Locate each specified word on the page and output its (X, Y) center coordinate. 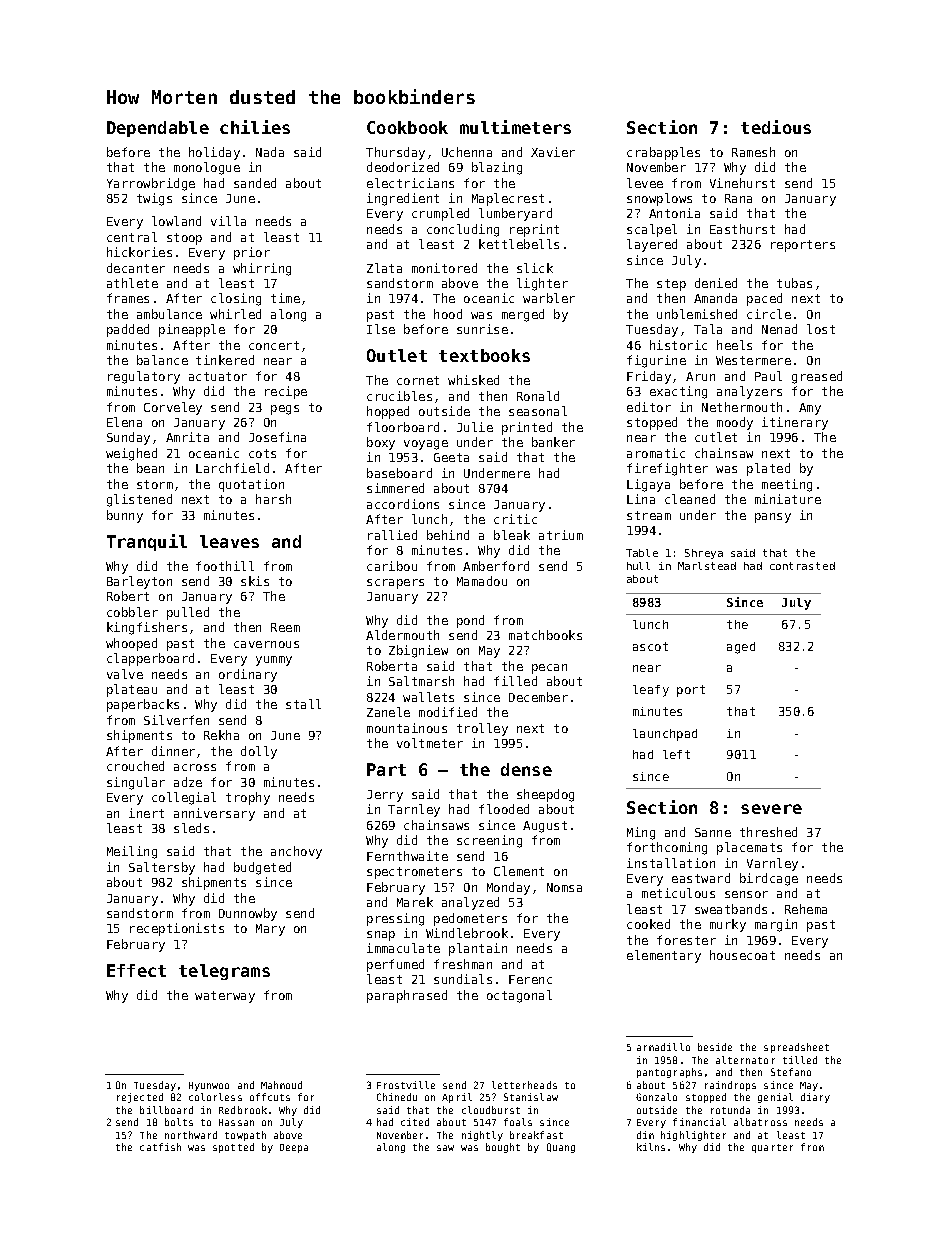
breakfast (536, 1135)
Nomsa (564, 887)
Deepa (294, 1148)
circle (769, 314)
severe (771, 809)
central (132, 237)
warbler (549, 298)
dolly (259, 752)
